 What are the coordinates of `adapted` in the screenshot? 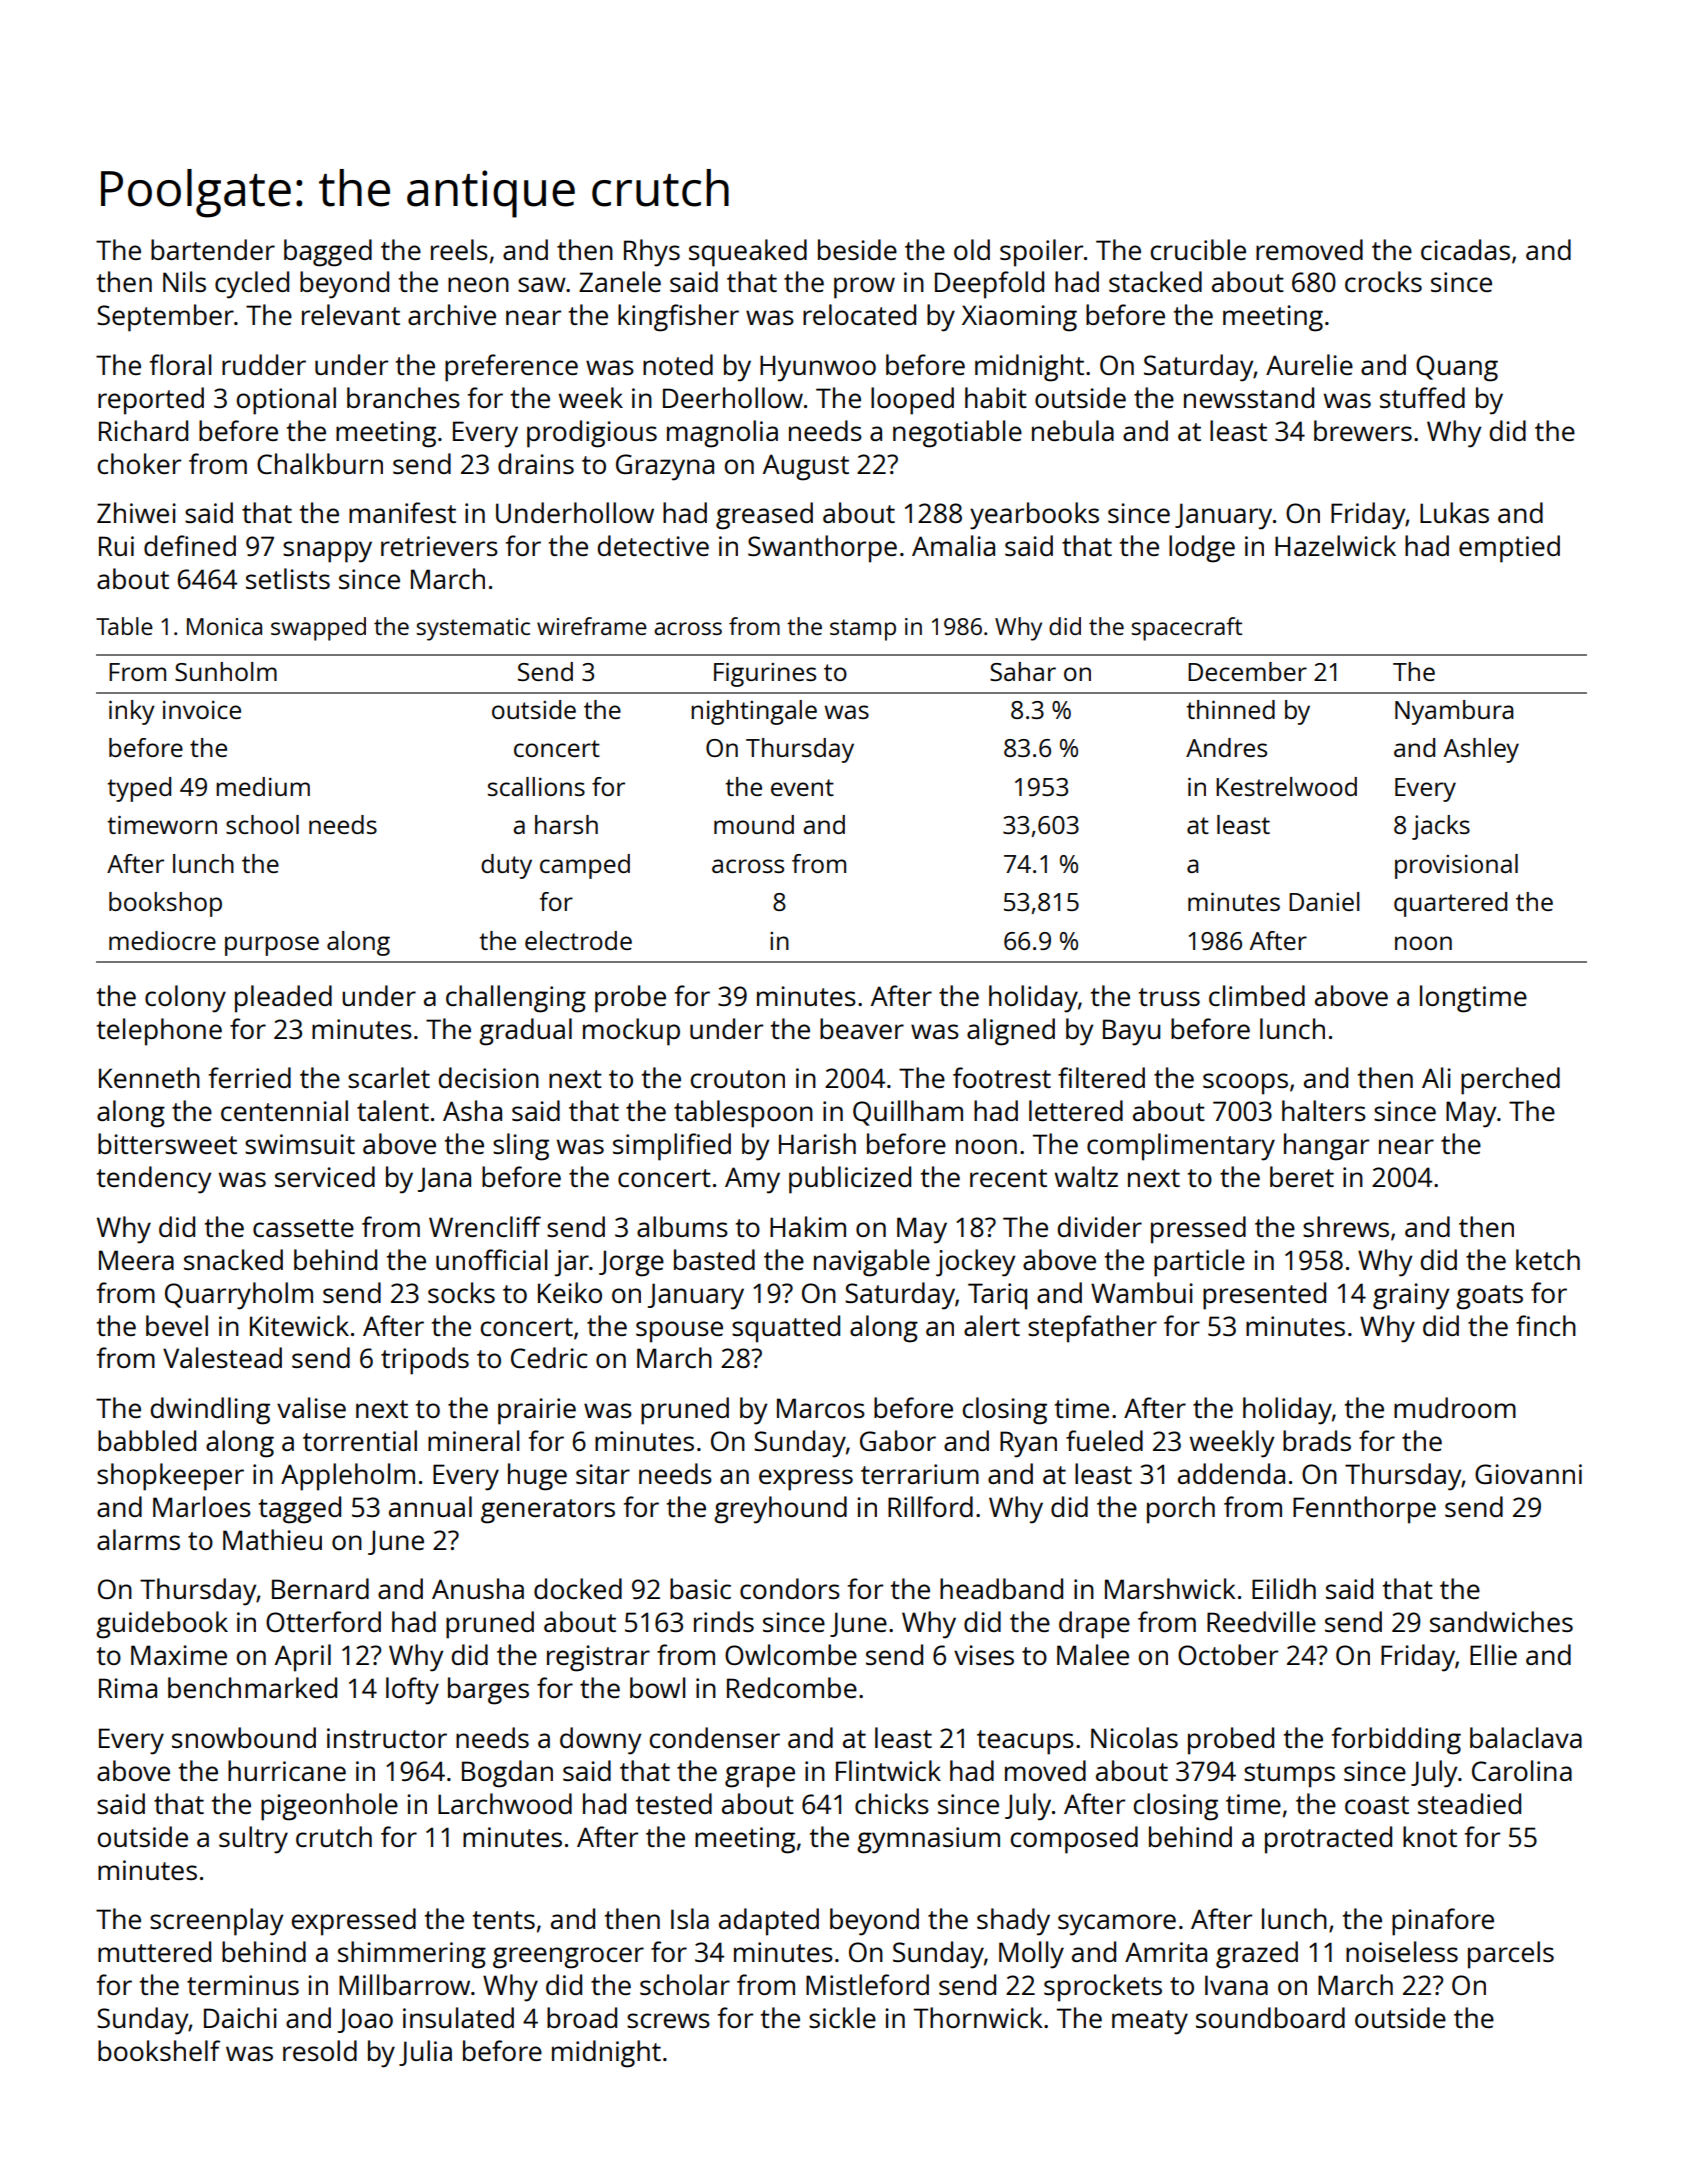 It's located at (769, 1922).
